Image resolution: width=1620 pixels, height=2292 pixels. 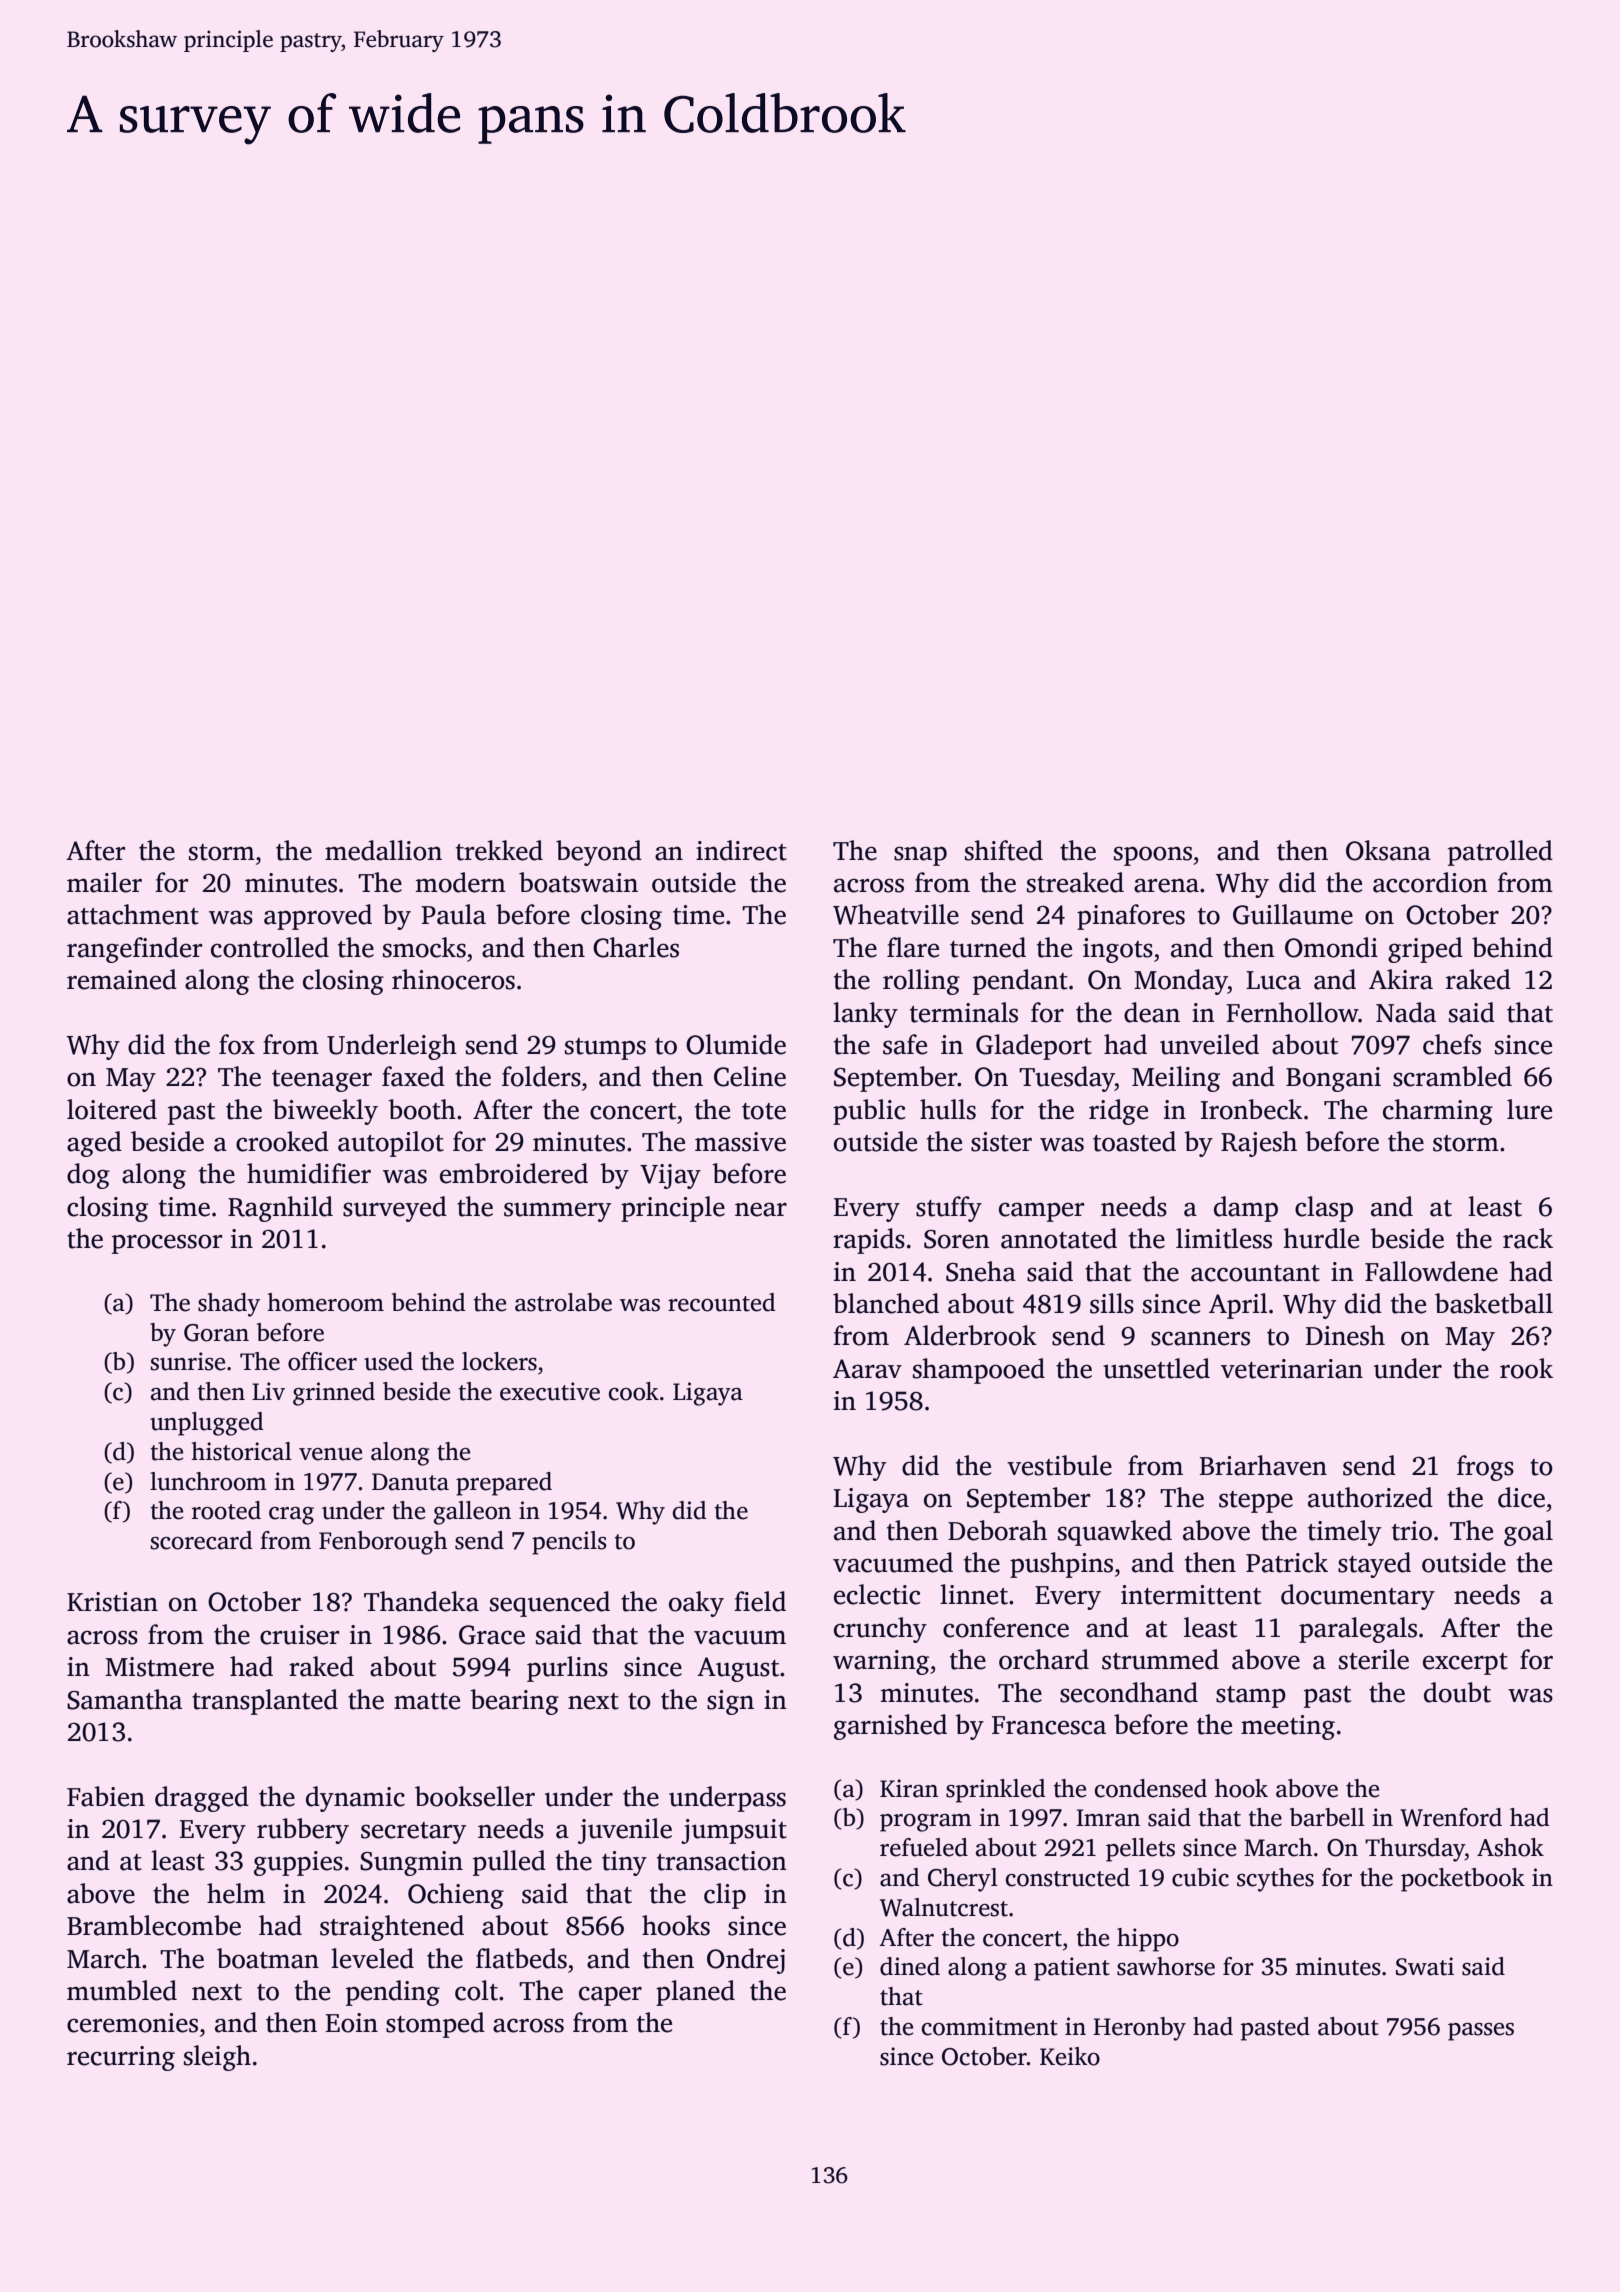 What do you see at coordinates (217, 2058) in the screenshot?
I see `sleigh` at bounding box center [217, 2058].
